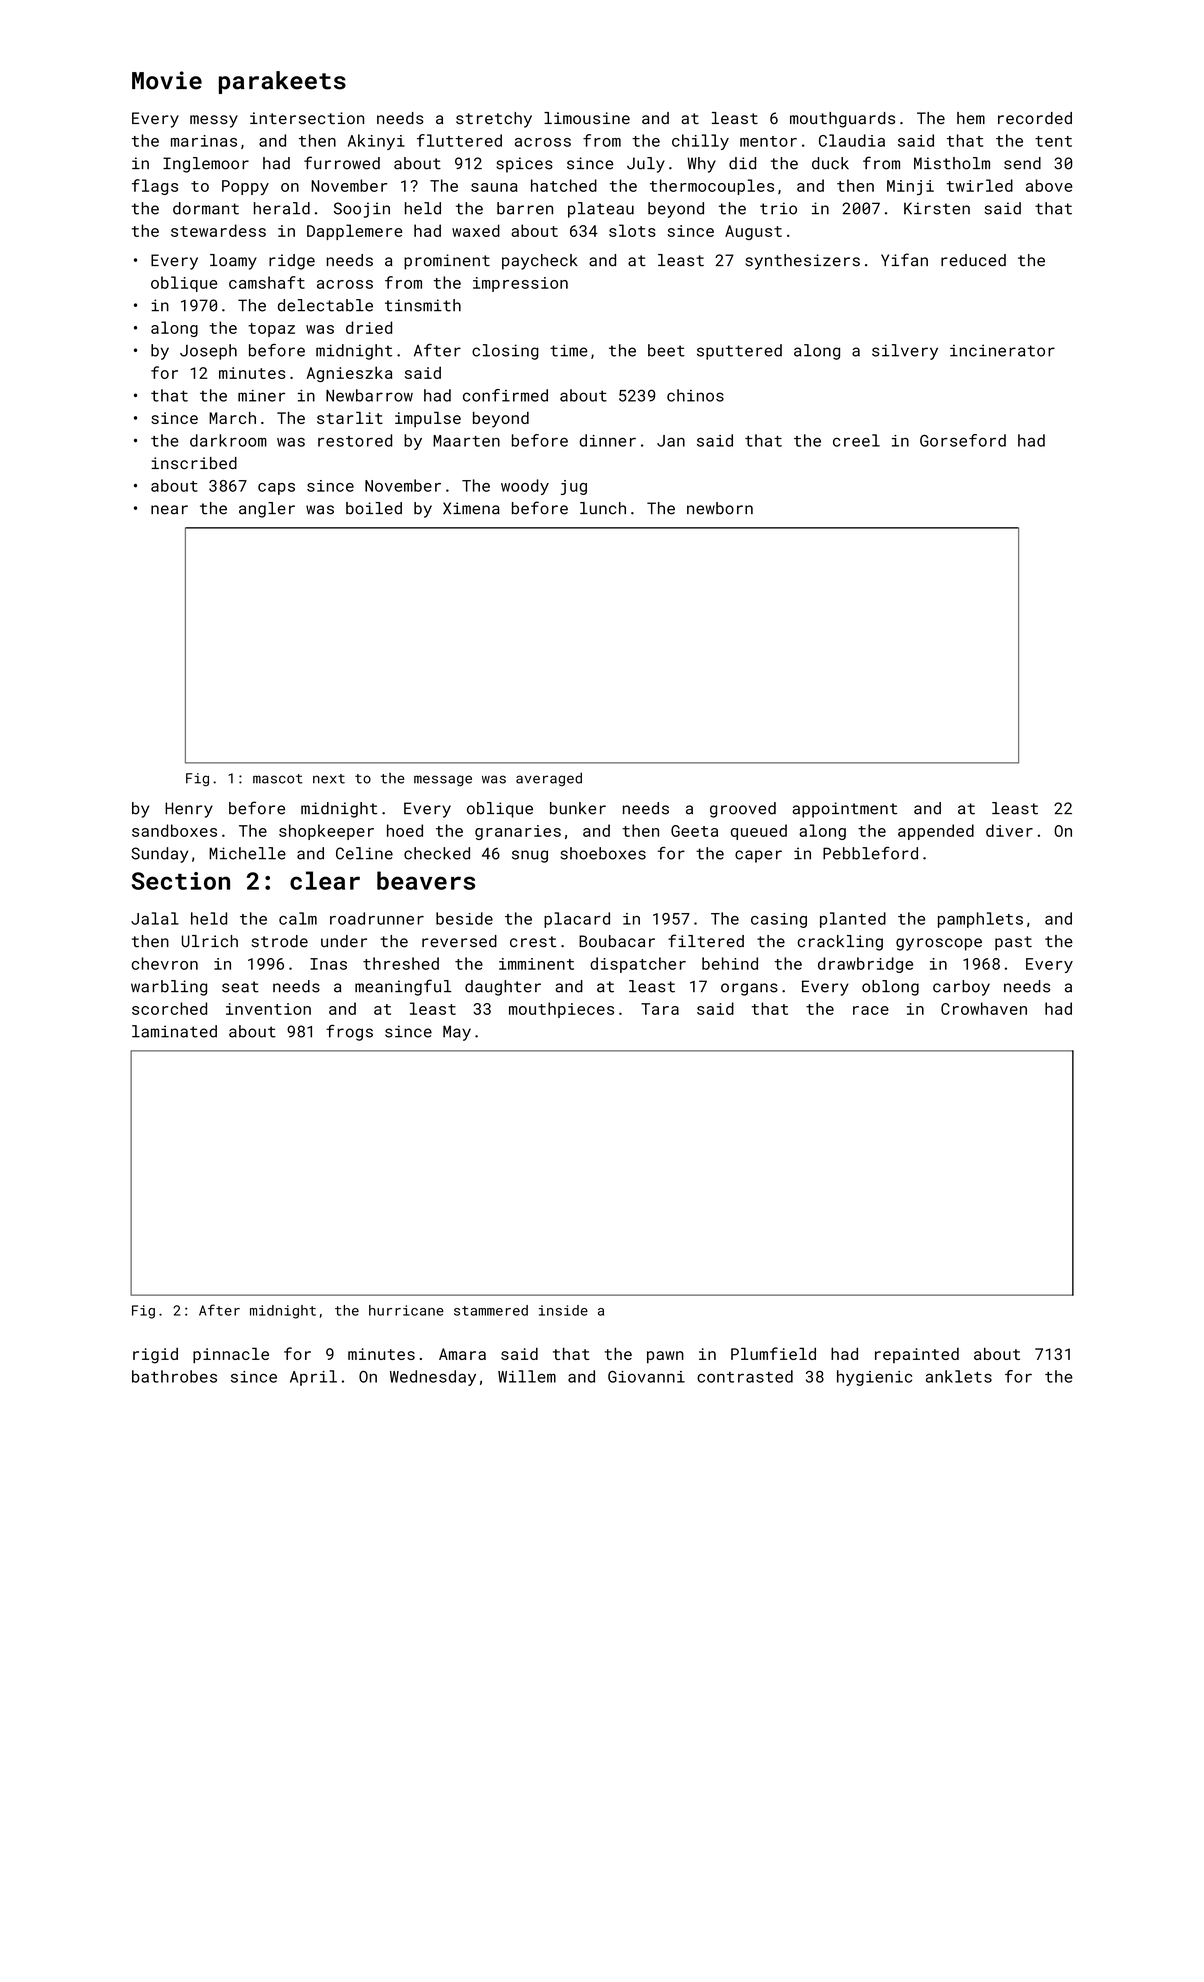 The height and width of the screenshot is (1982, 1204). Describe the element at coordinates (971, 118) in the screenshot. I see `hem` at that location.
